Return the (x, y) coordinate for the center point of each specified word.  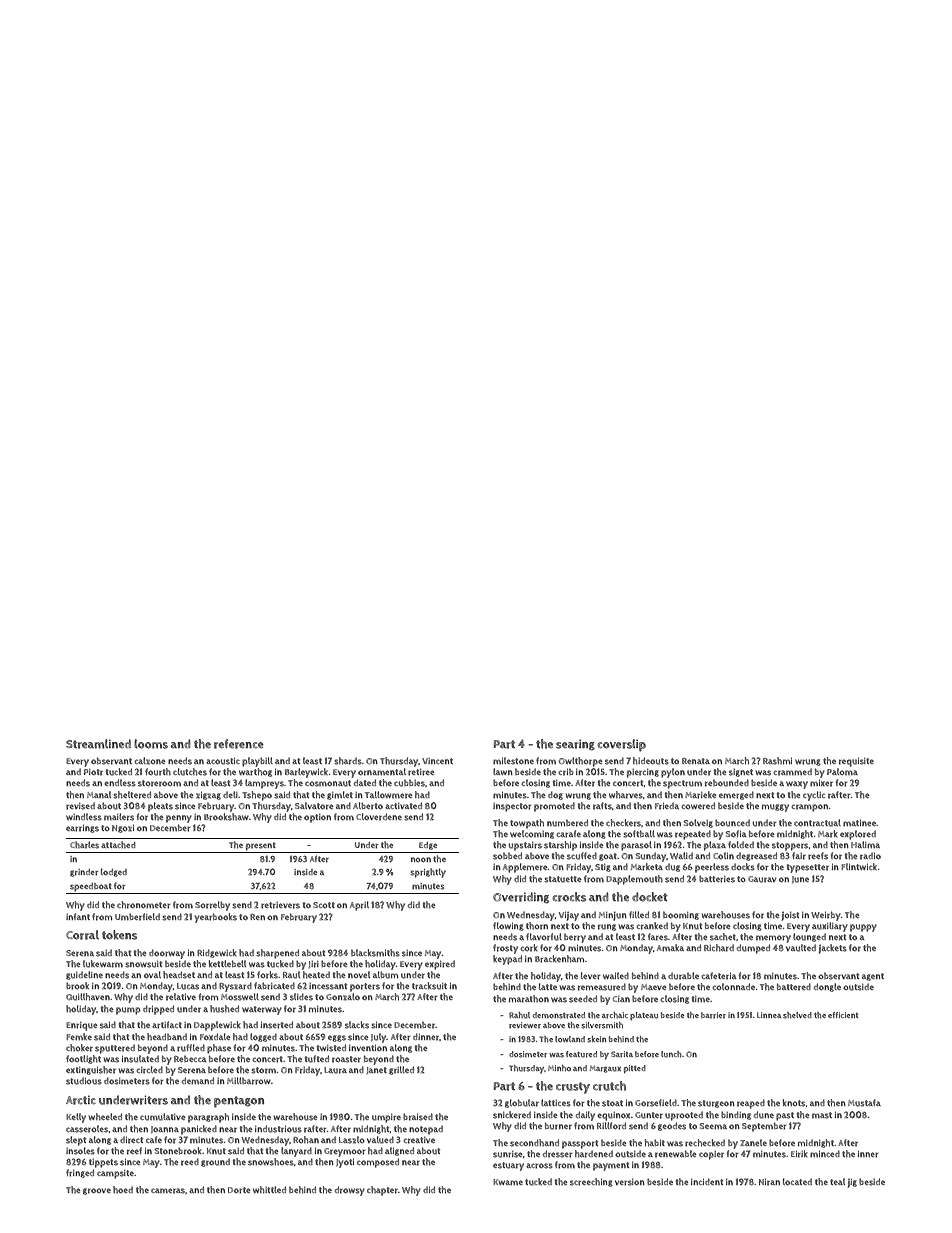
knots (794, 1103)
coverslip (622, 745)
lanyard (296, 1152)
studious (84, 1081)
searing (575, 745)
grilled (401, 1070)
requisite (856, 762)
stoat (612, 1103)
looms (151, 744)
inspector (512, 807)
